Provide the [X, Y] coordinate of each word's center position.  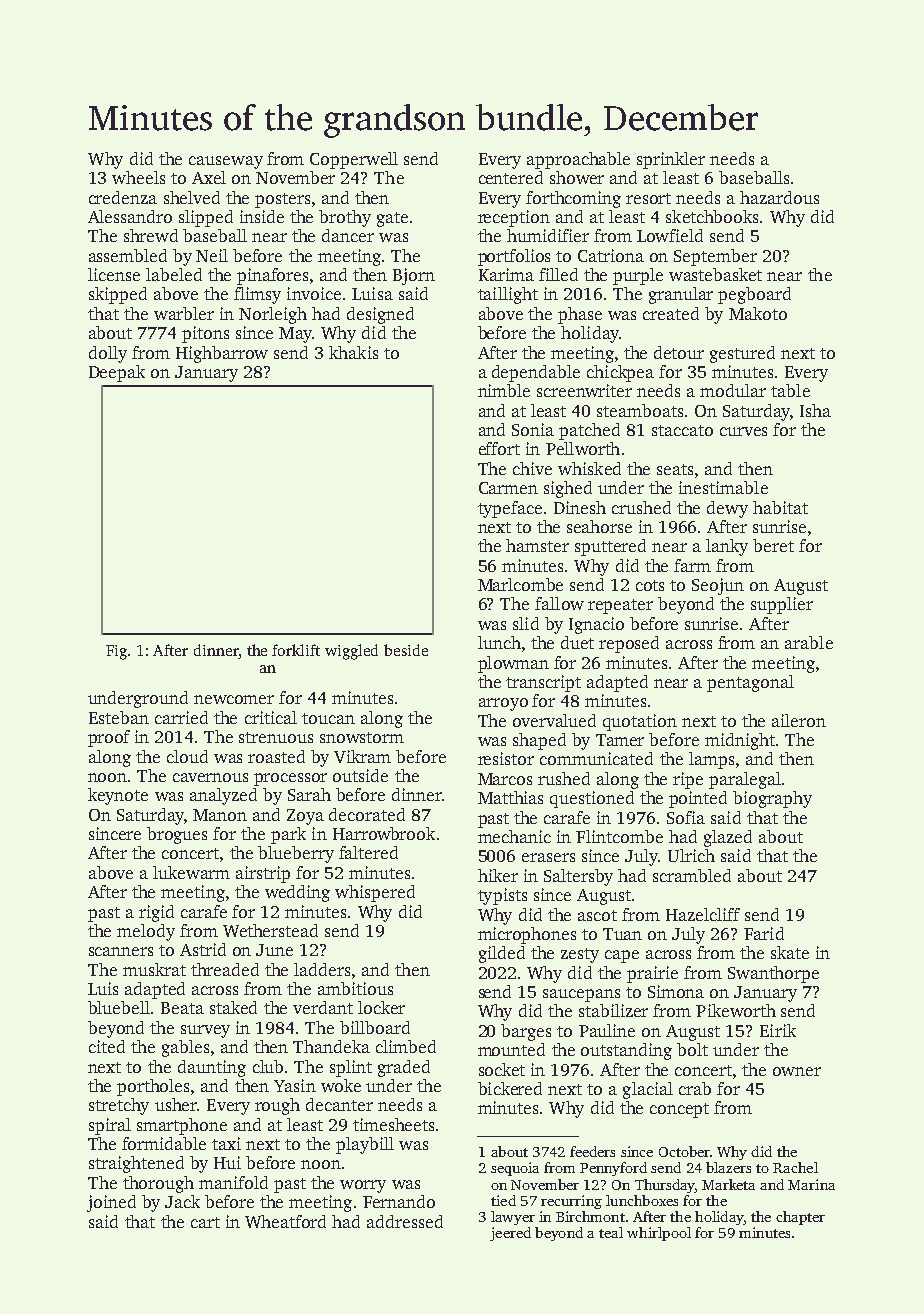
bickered [510, 1088]
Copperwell [354, 160]
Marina [811, 1184]
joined [111, 1203]
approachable [578, 160]
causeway [226, 162]
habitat [780, 507]
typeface [510, 509]
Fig [116, 652]
